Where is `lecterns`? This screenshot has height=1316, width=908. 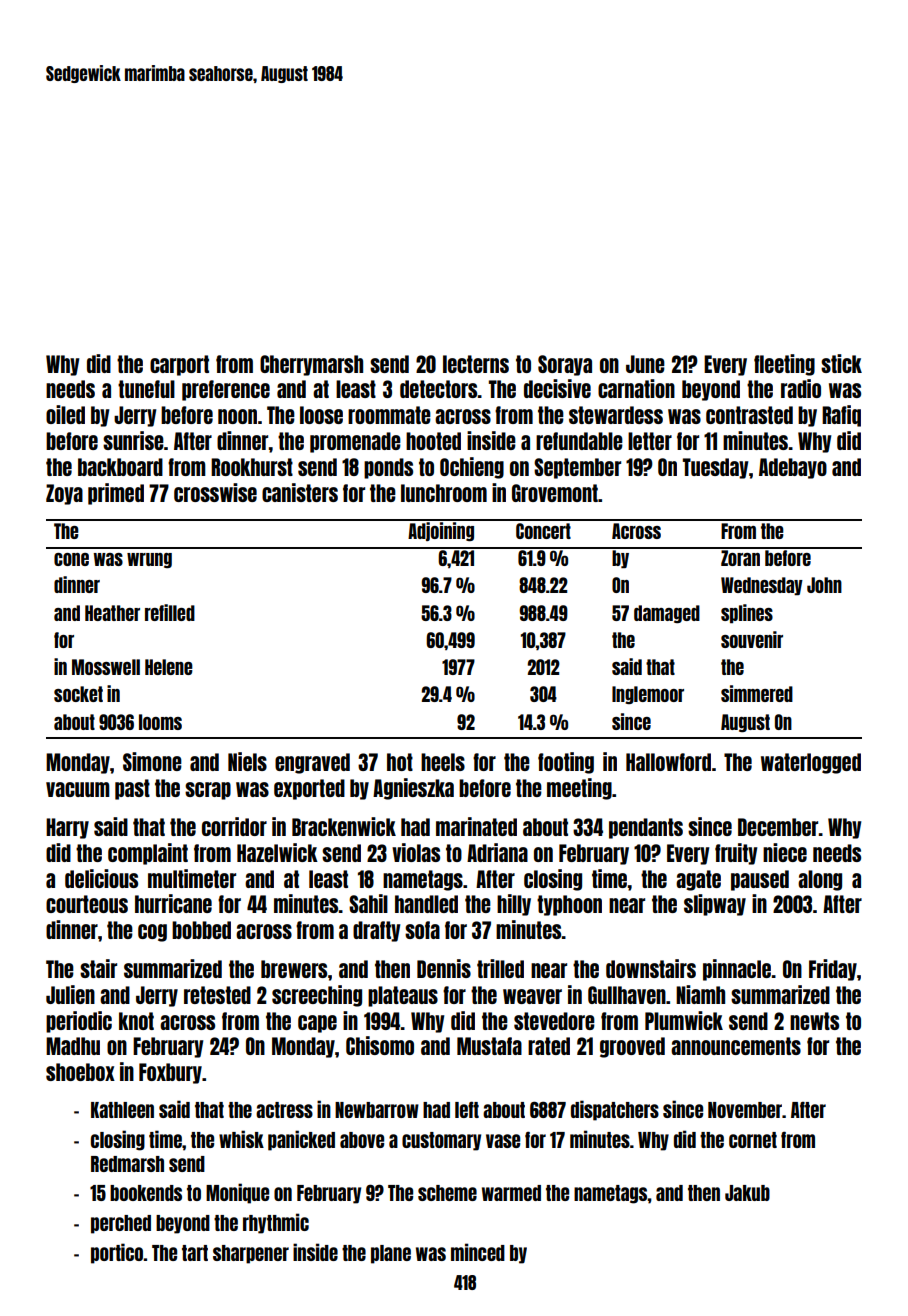 lecterns is located at coordinates (476, 364).
